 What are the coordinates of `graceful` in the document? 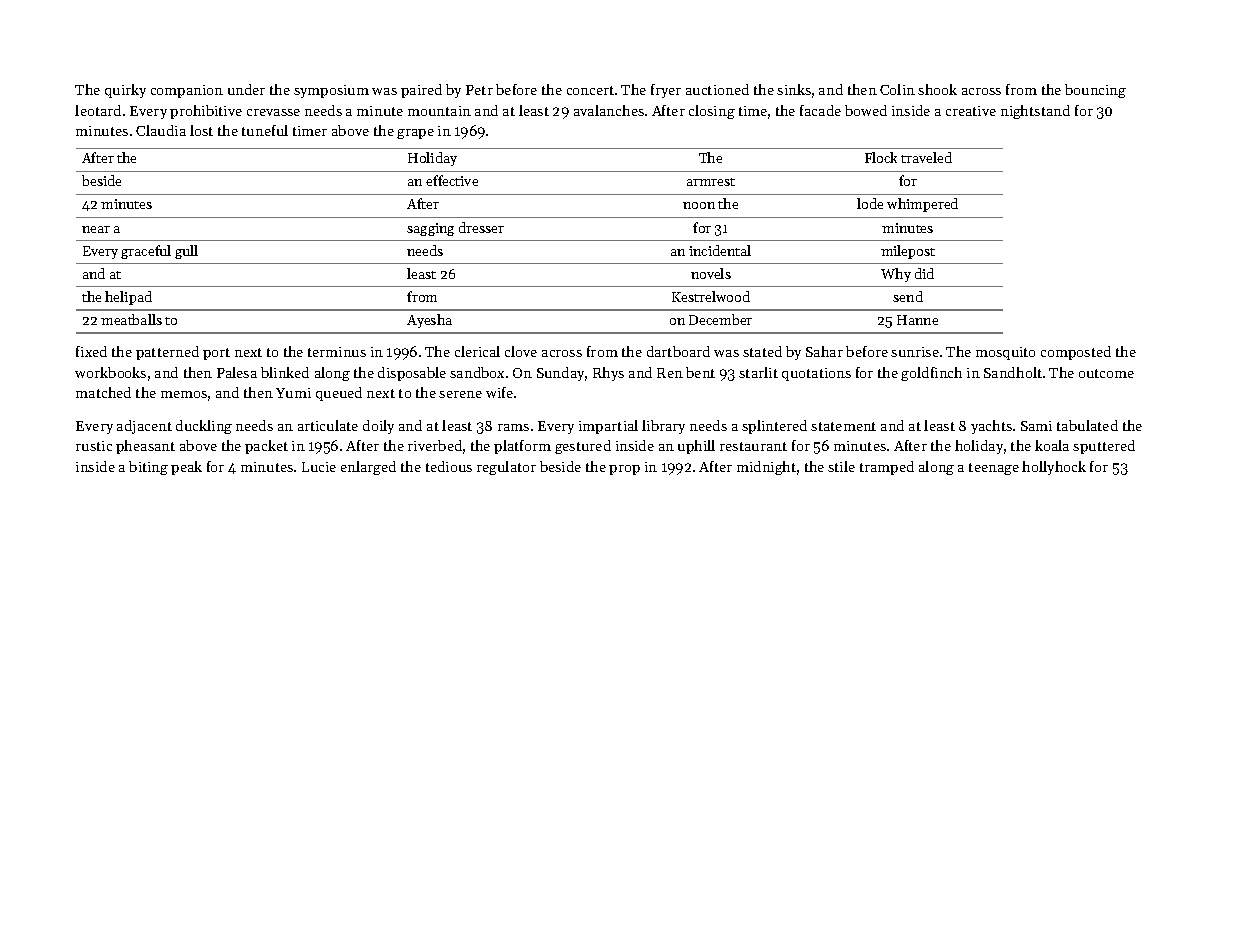 It's located at (146, 252).
